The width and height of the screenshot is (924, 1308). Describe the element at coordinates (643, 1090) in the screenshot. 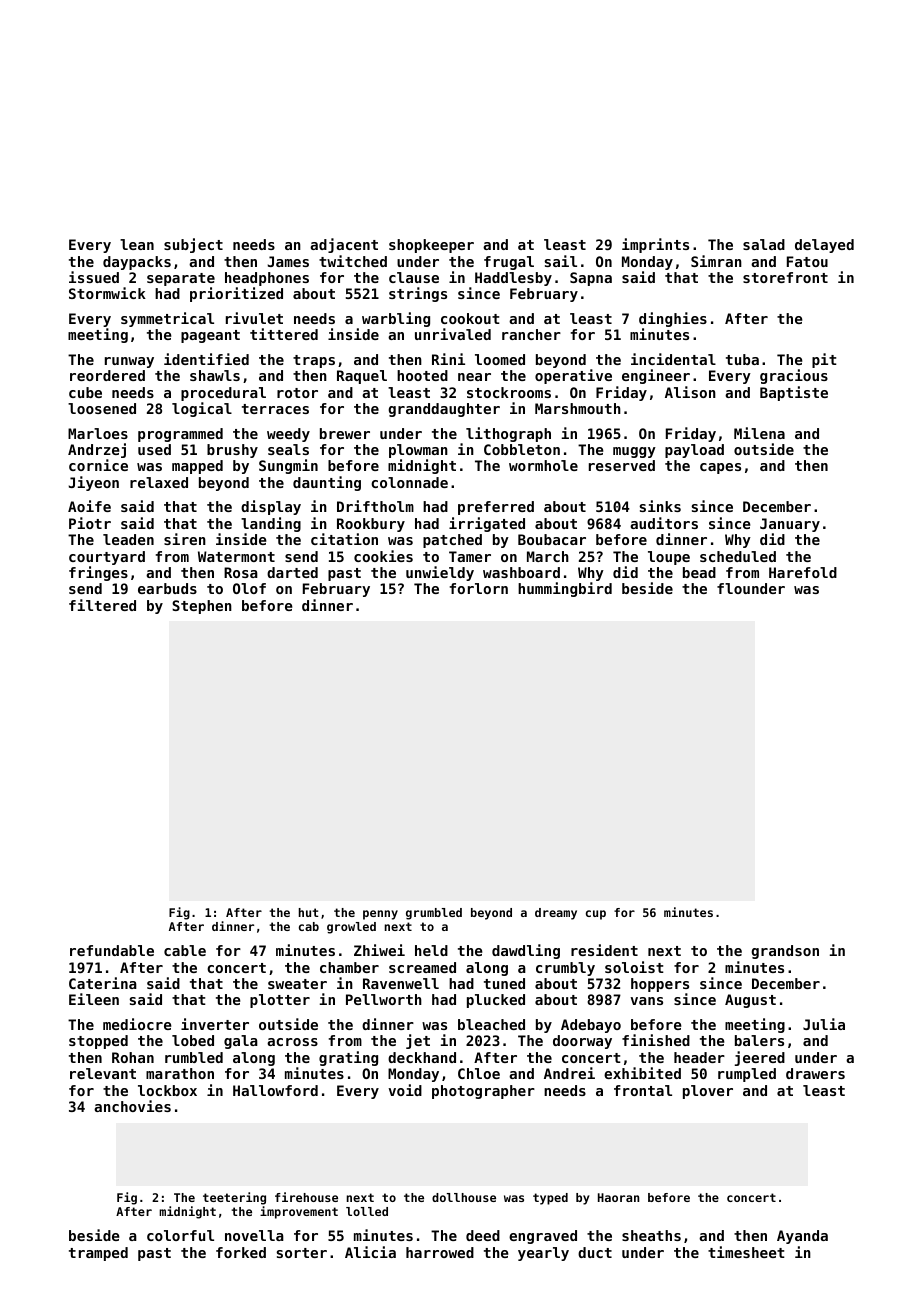

I see `frontal` at that location.
